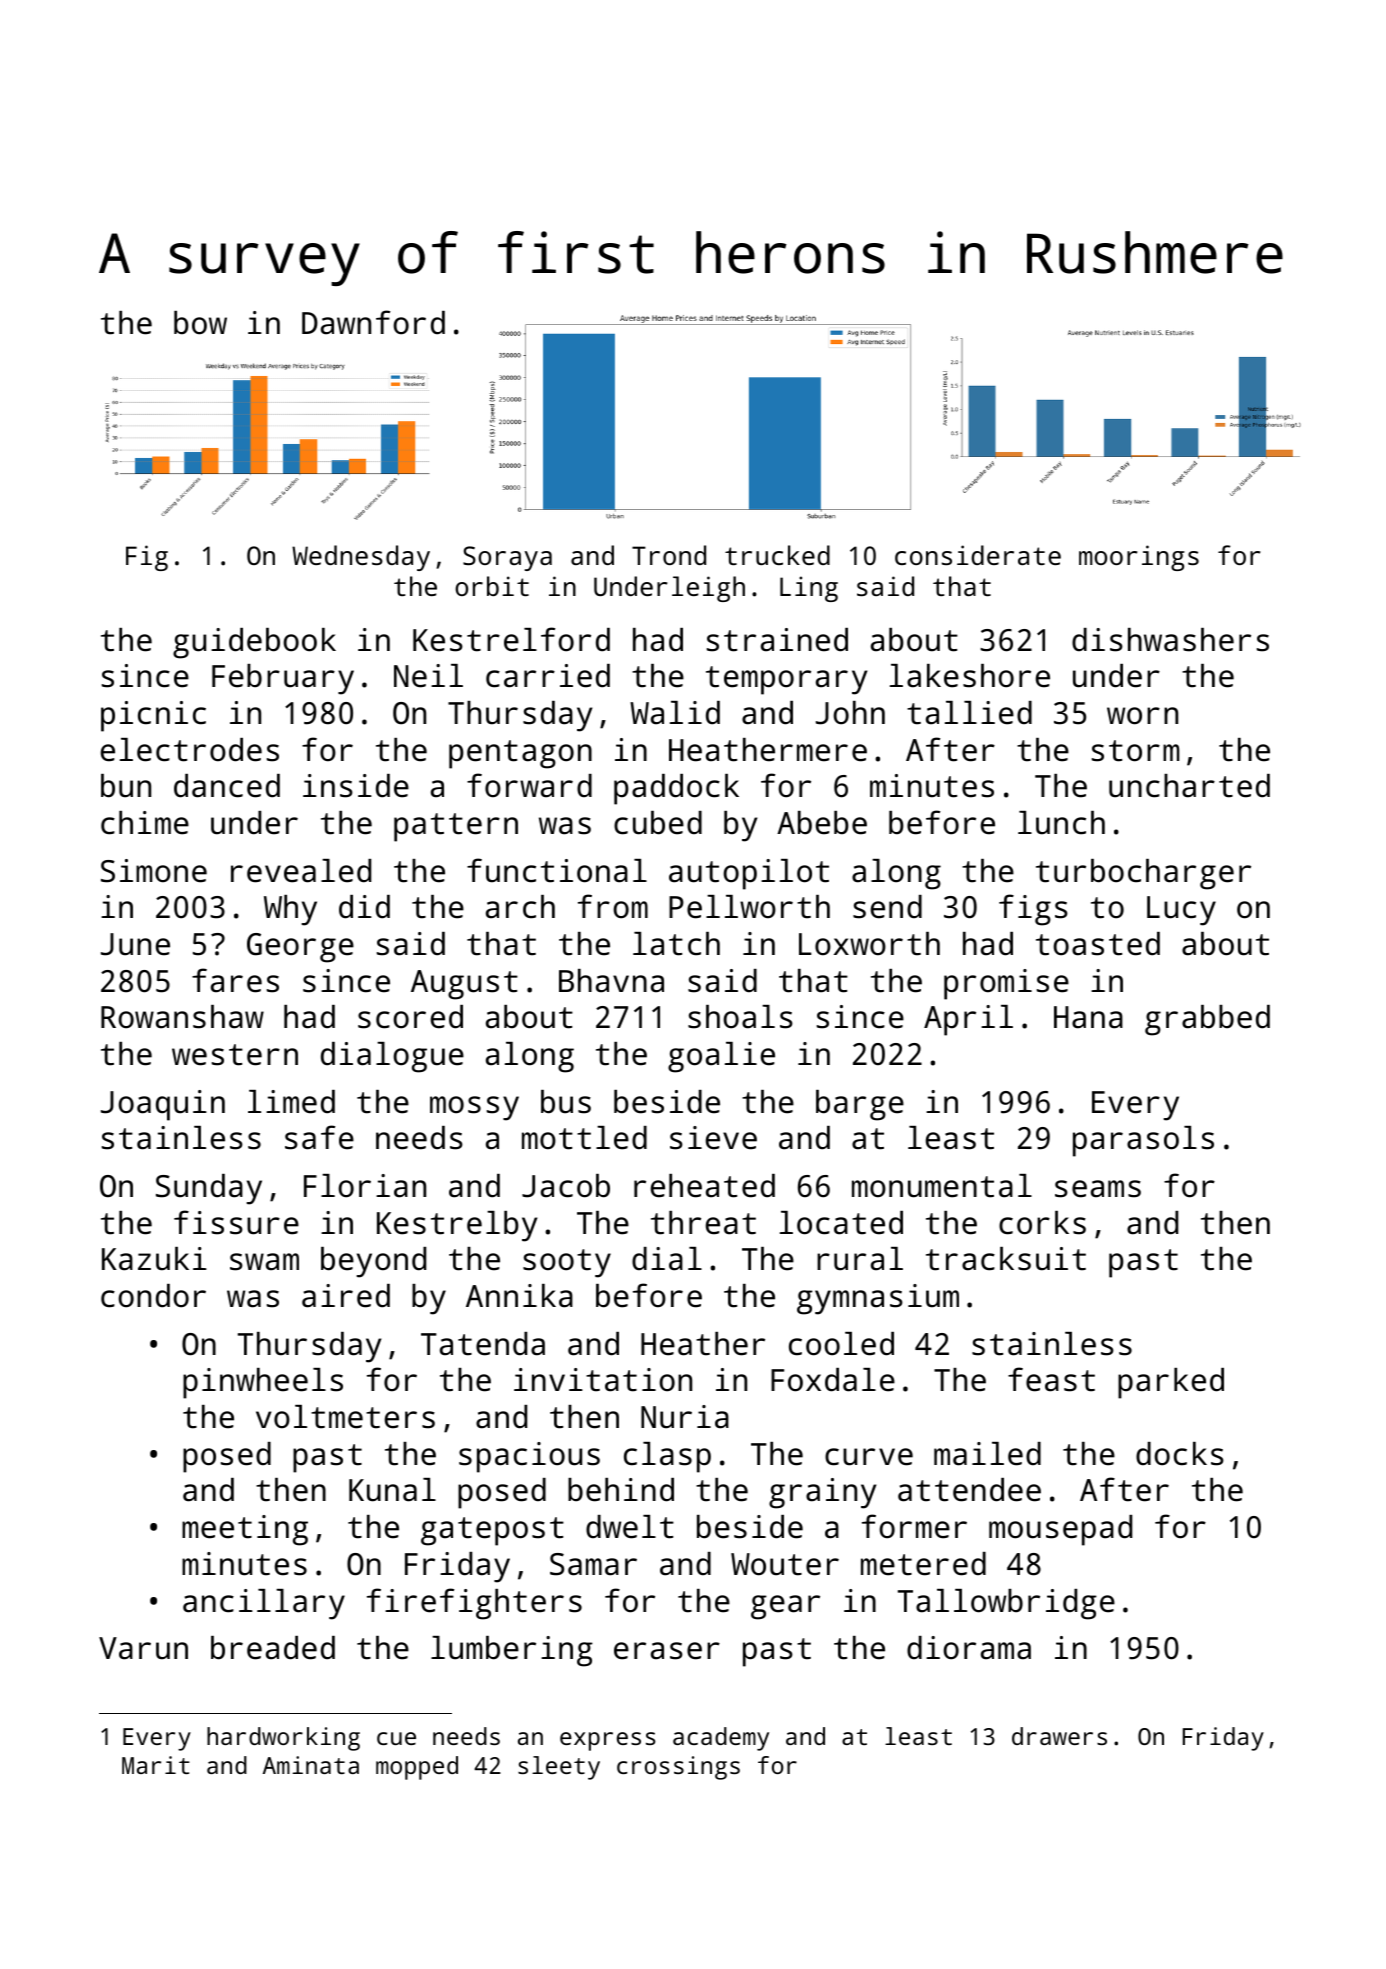 The width and height of the screenshot is (1386, 1969). I want to click on dishwashers, so click(1170, 640).
